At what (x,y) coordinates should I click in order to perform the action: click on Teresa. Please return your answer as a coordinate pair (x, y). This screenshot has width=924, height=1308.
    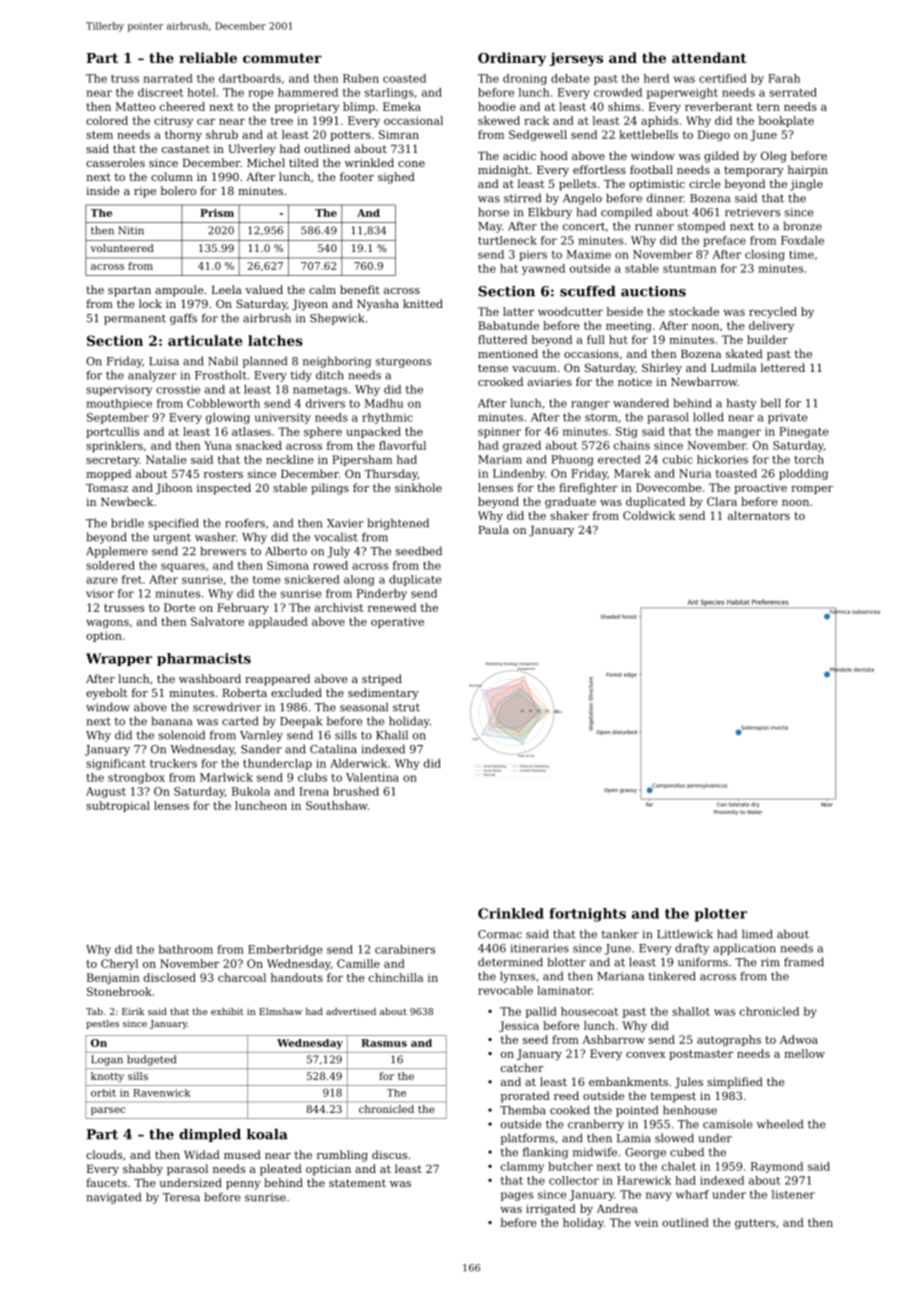
    Looking at the image, I should click on (181, 1197).
